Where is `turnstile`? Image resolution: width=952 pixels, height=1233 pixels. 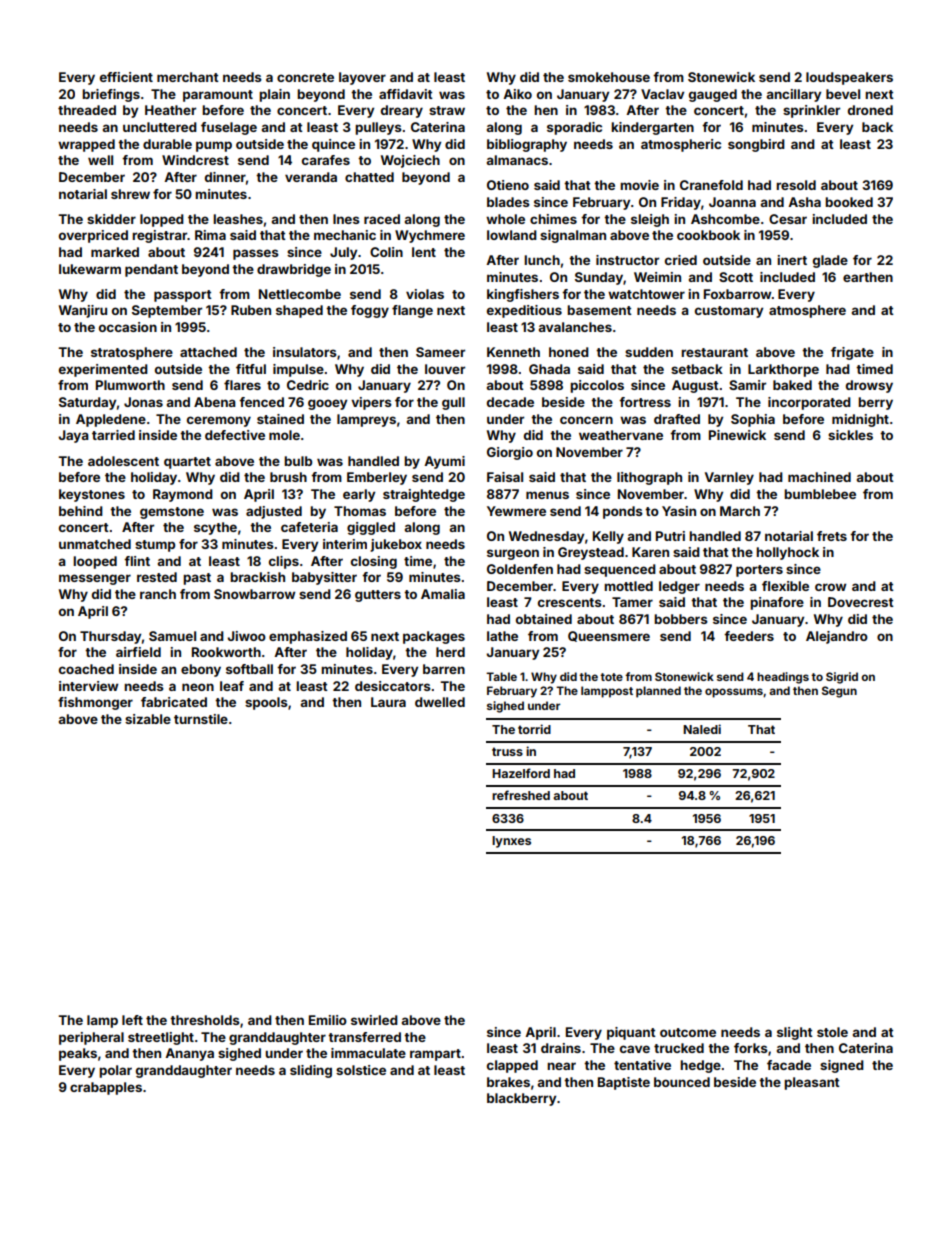
turnstile is located at coordinates (201, 719).
